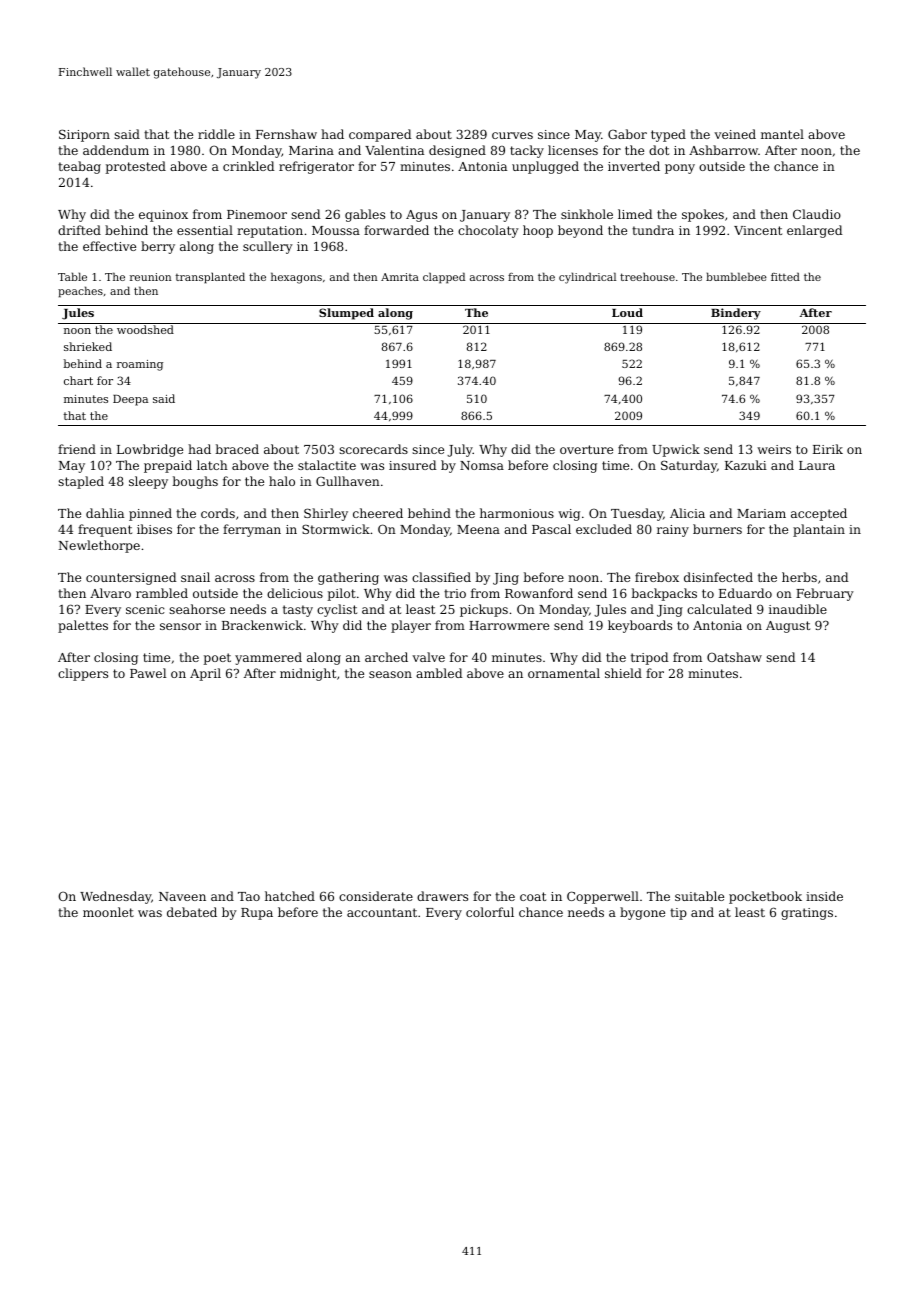 The height and width of the document is (1314, 924). What do you see at coordinates (517, 513) in the document?
I see `harmonious` at bounding box center [517, 513].
